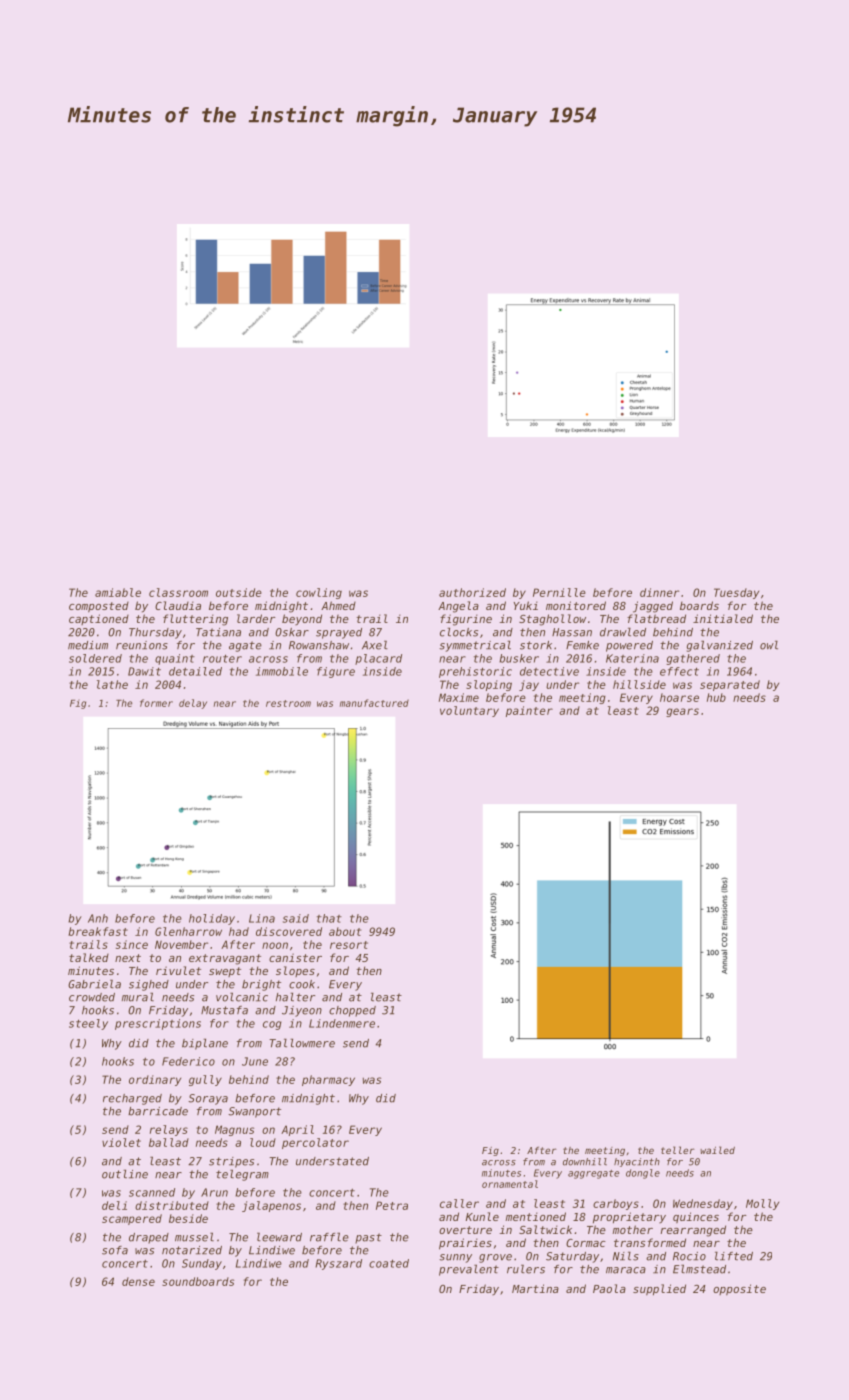  What do you see at coordinates (374, 703) in the screenshot?
I see `manufactured` at bounding box center [374, 703].
